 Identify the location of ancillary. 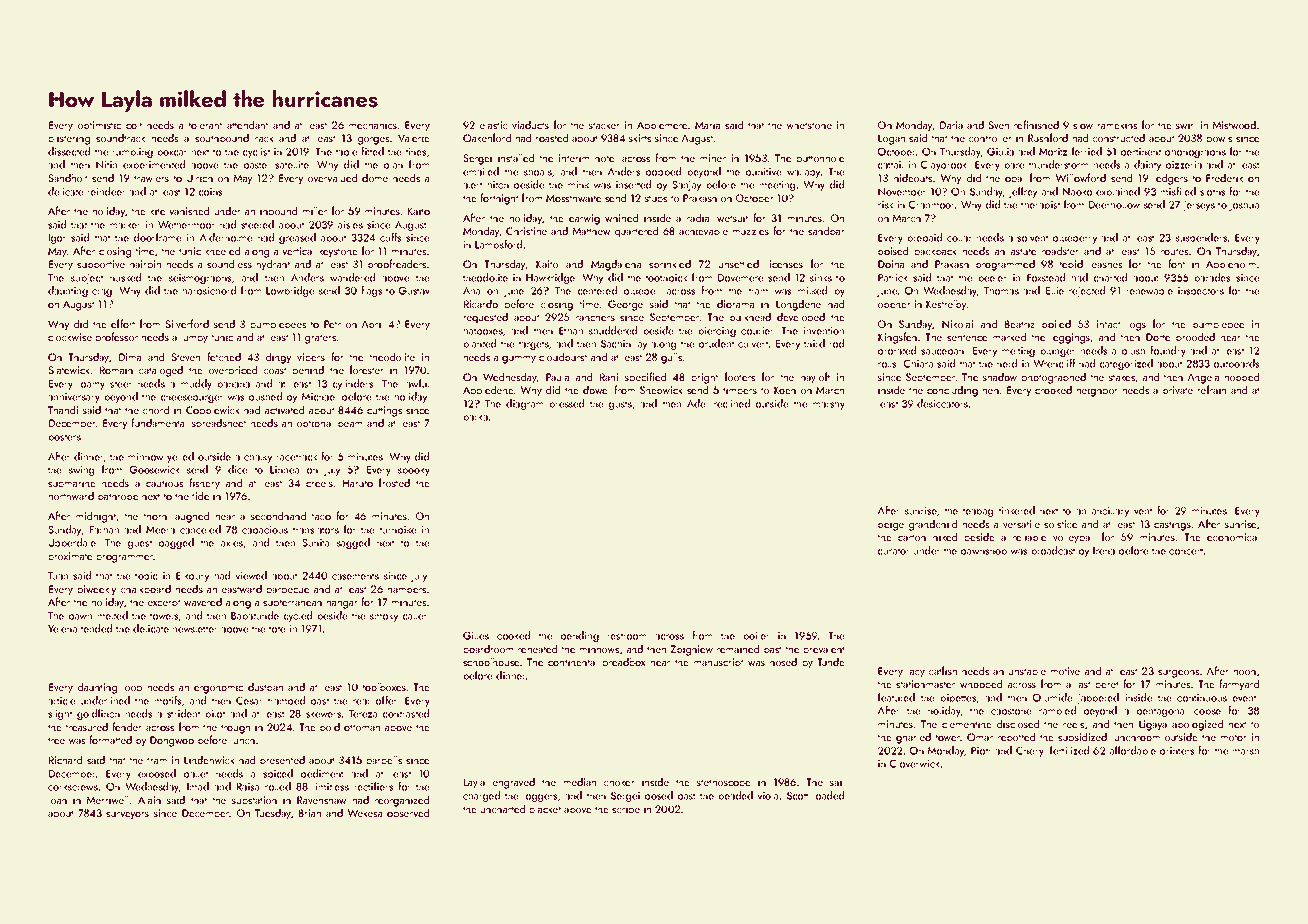
(1110, 511).
